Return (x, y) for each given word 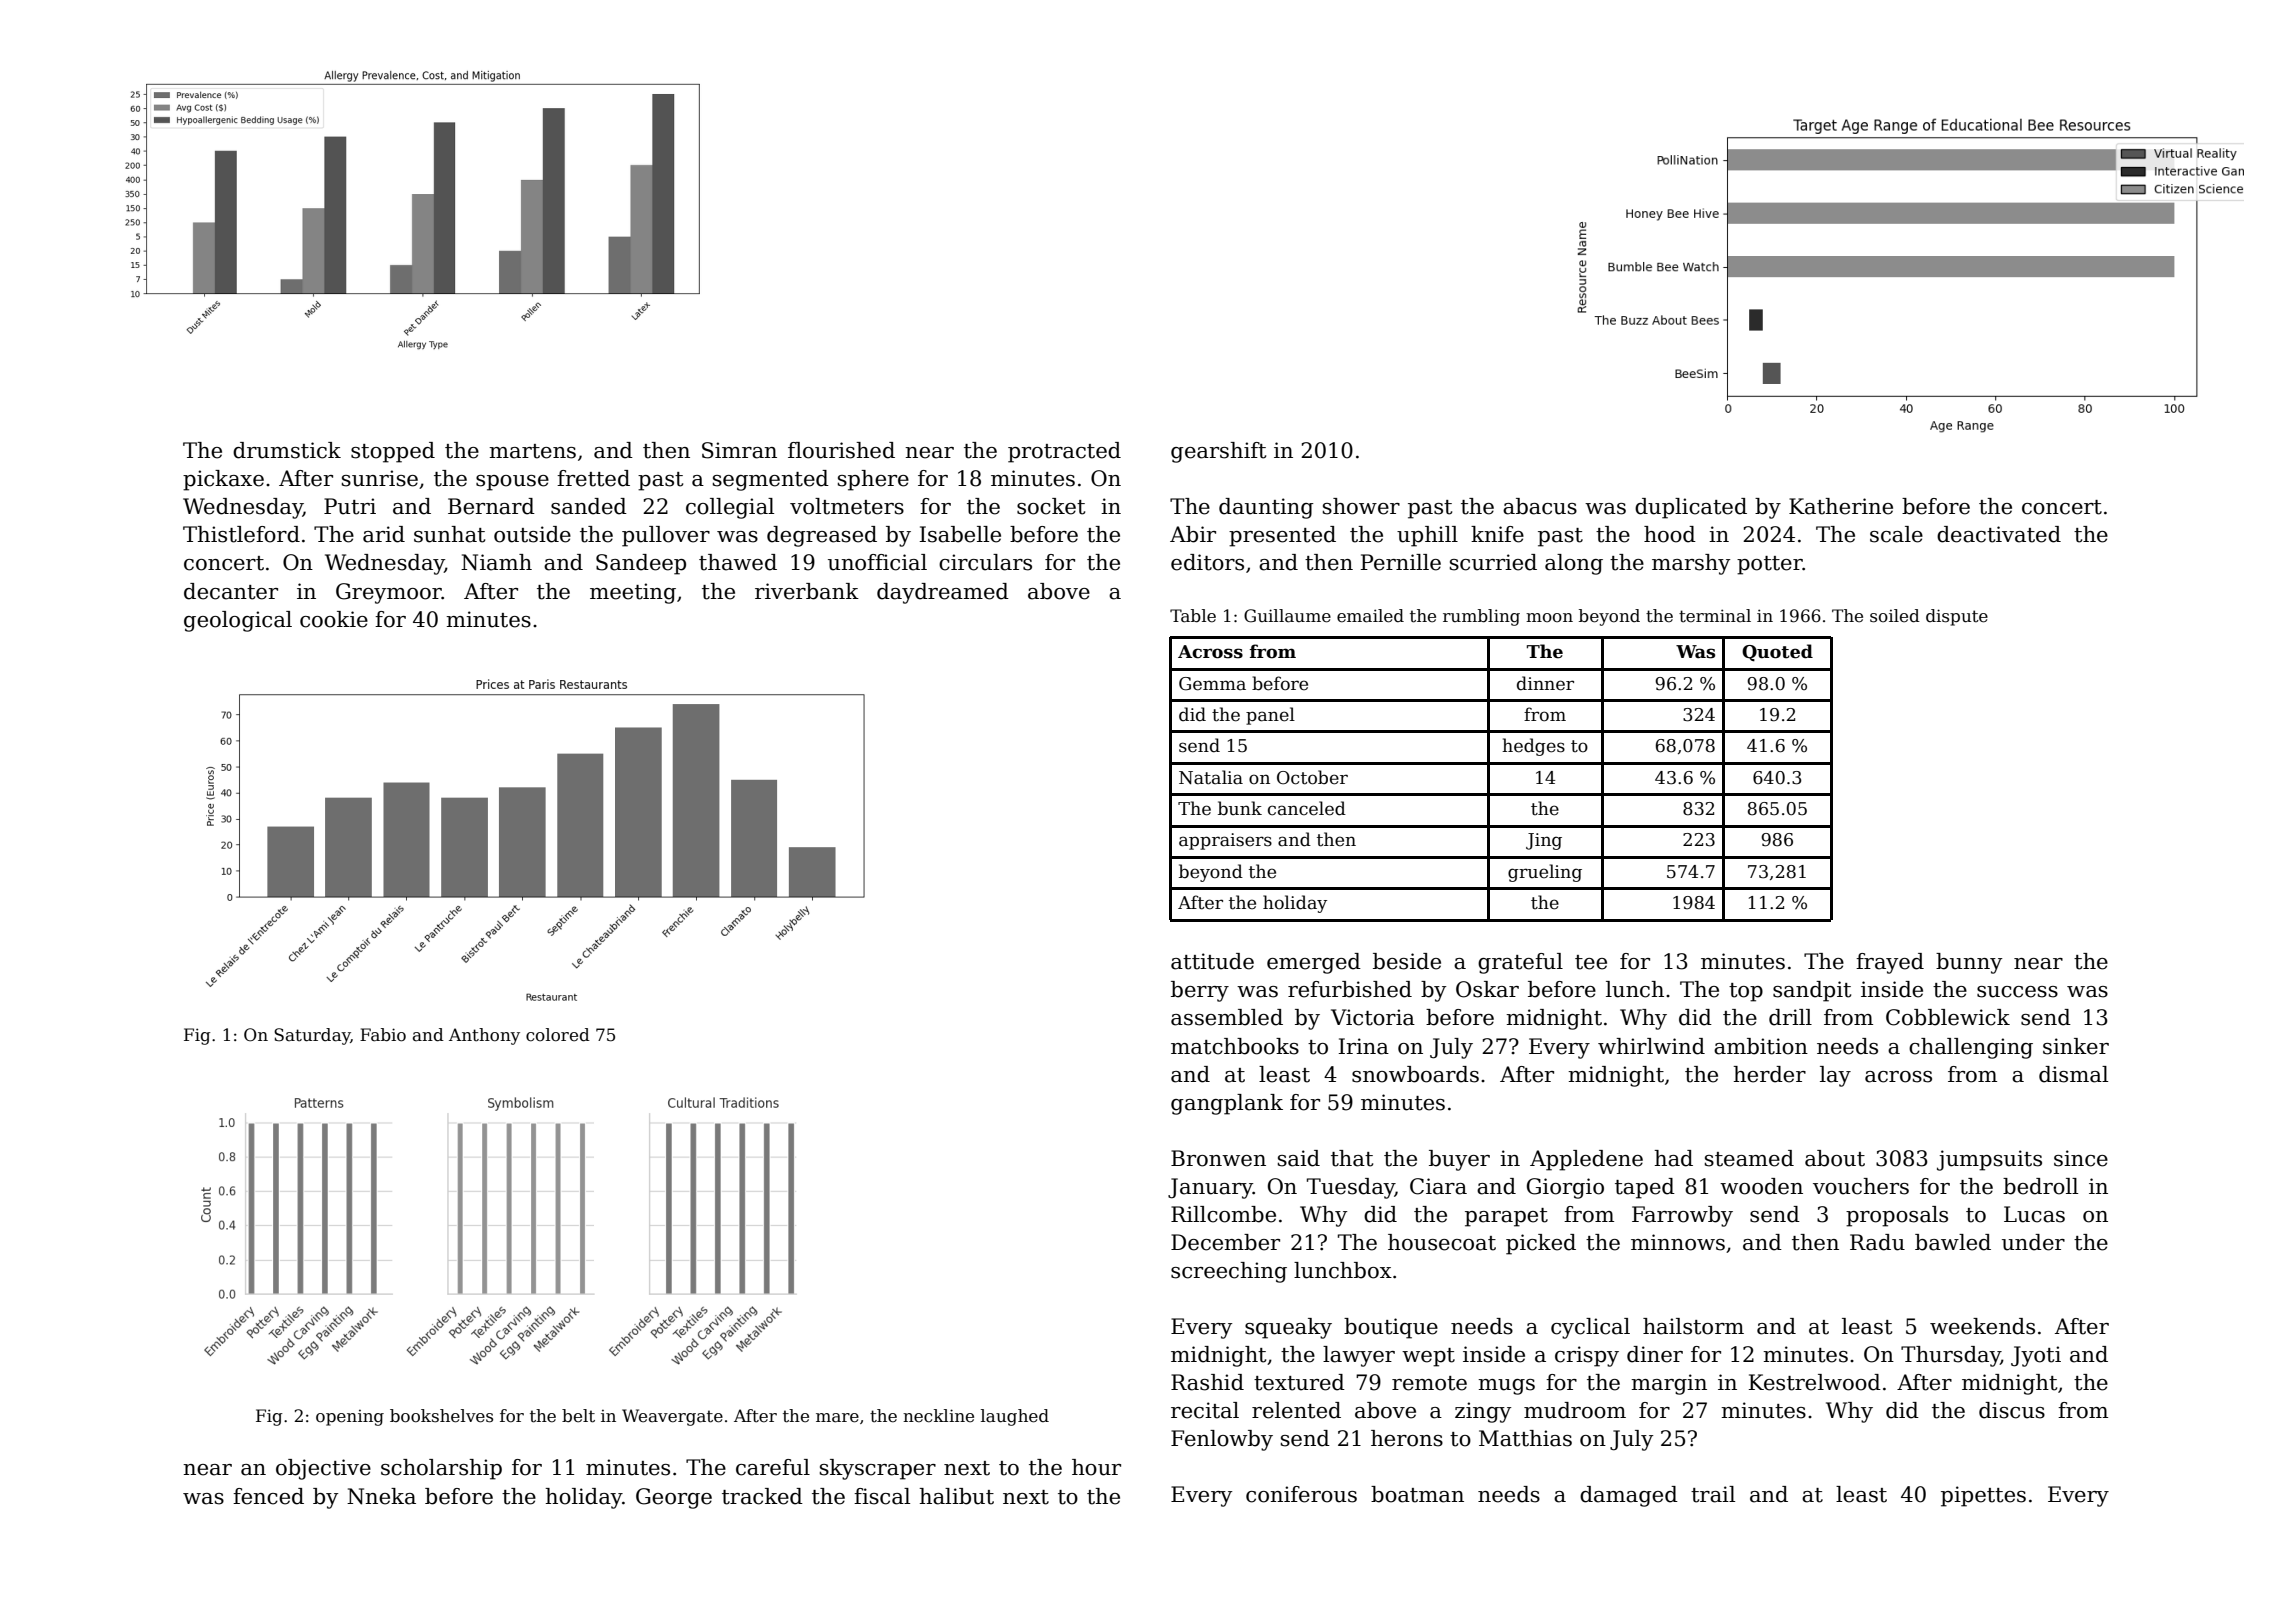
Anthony (484, 1036)
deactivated (1999, 534)
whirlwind (1651, 1046)
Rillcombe (1223, 1214)
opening (350, 1418)
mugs (1506, 1387)
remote (1429, 1383)
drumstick (287, 450)
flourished (841, 450)
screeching (1229, 1272)
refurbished (1350, 989)
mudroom (1575, 1410)
